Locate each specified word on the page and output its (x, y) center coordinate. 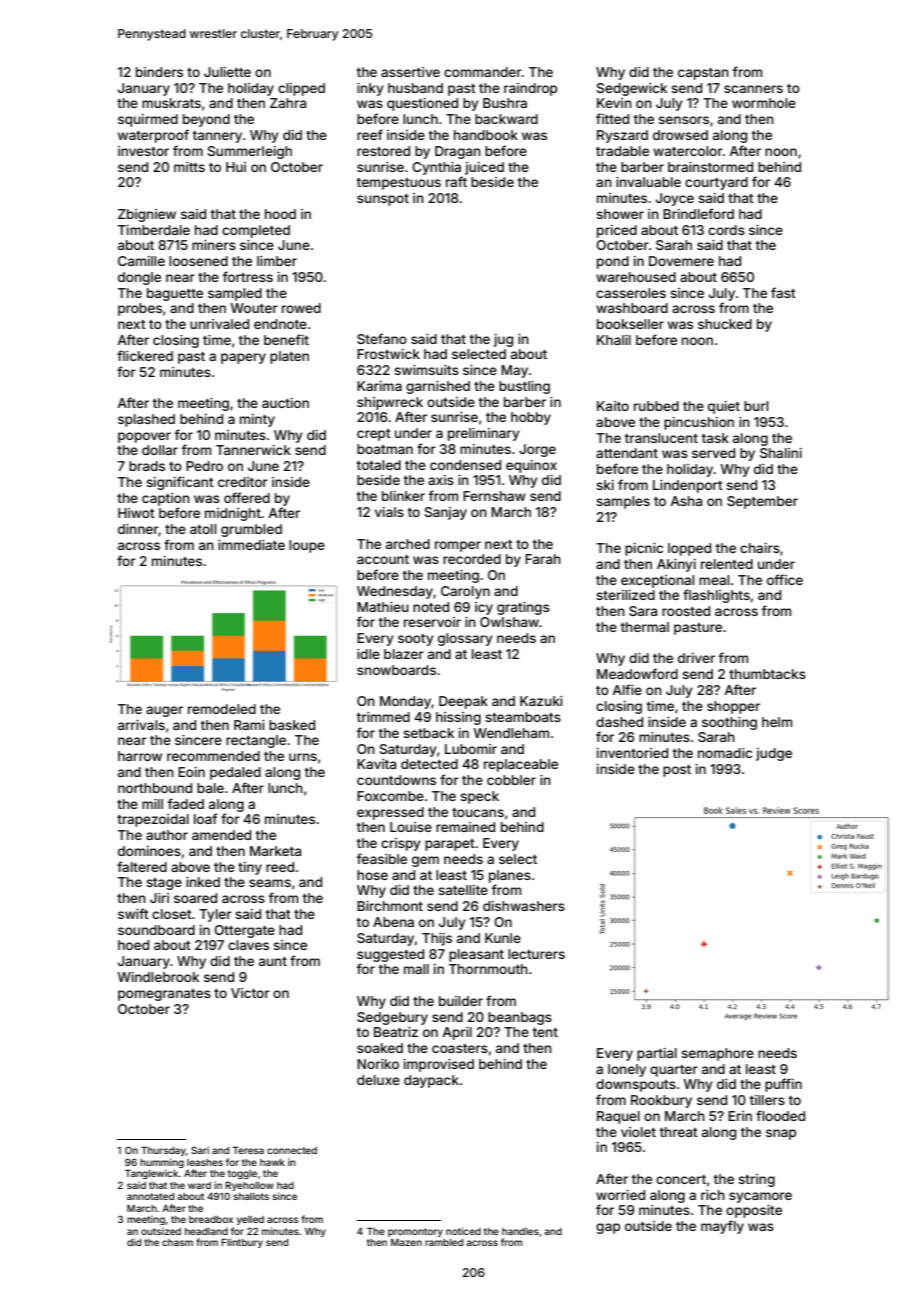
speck (479, 797)
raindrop (530, 89)
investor (143, 151)
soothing (729, 723)
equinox (531, 466)
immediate (251, 545)
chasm (177, 1242)
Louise (411, 827)
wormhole (764, 103)
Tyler (215, 915)
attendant (627, 453)
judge (774, 754)
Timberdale (154, 230)
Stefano (382, 338)
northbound (155, 788)
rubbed (656, 406)
